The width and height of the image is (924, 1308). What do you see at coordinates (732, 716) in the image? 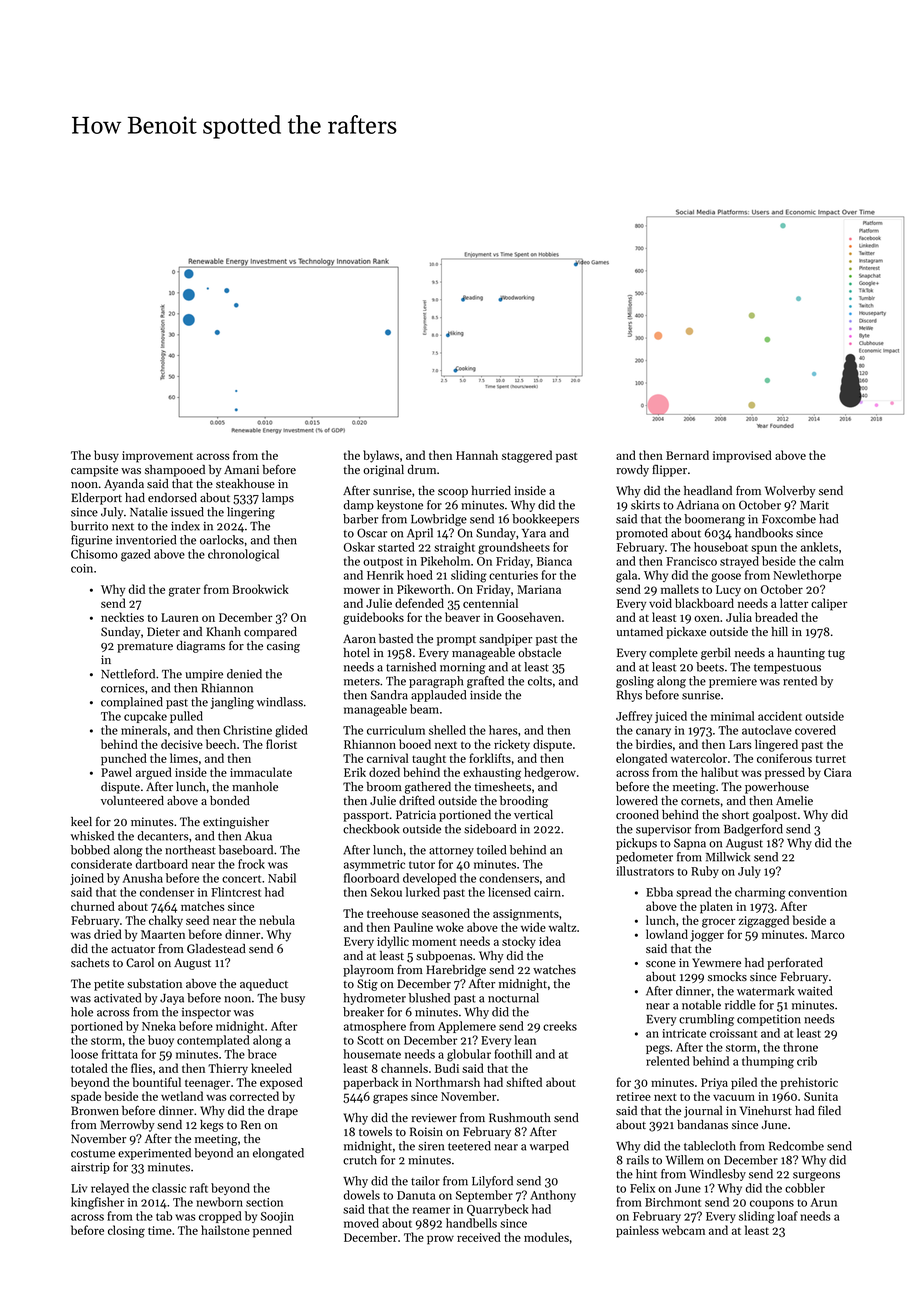
I see `minimal` at bounding box center [732, 716].
